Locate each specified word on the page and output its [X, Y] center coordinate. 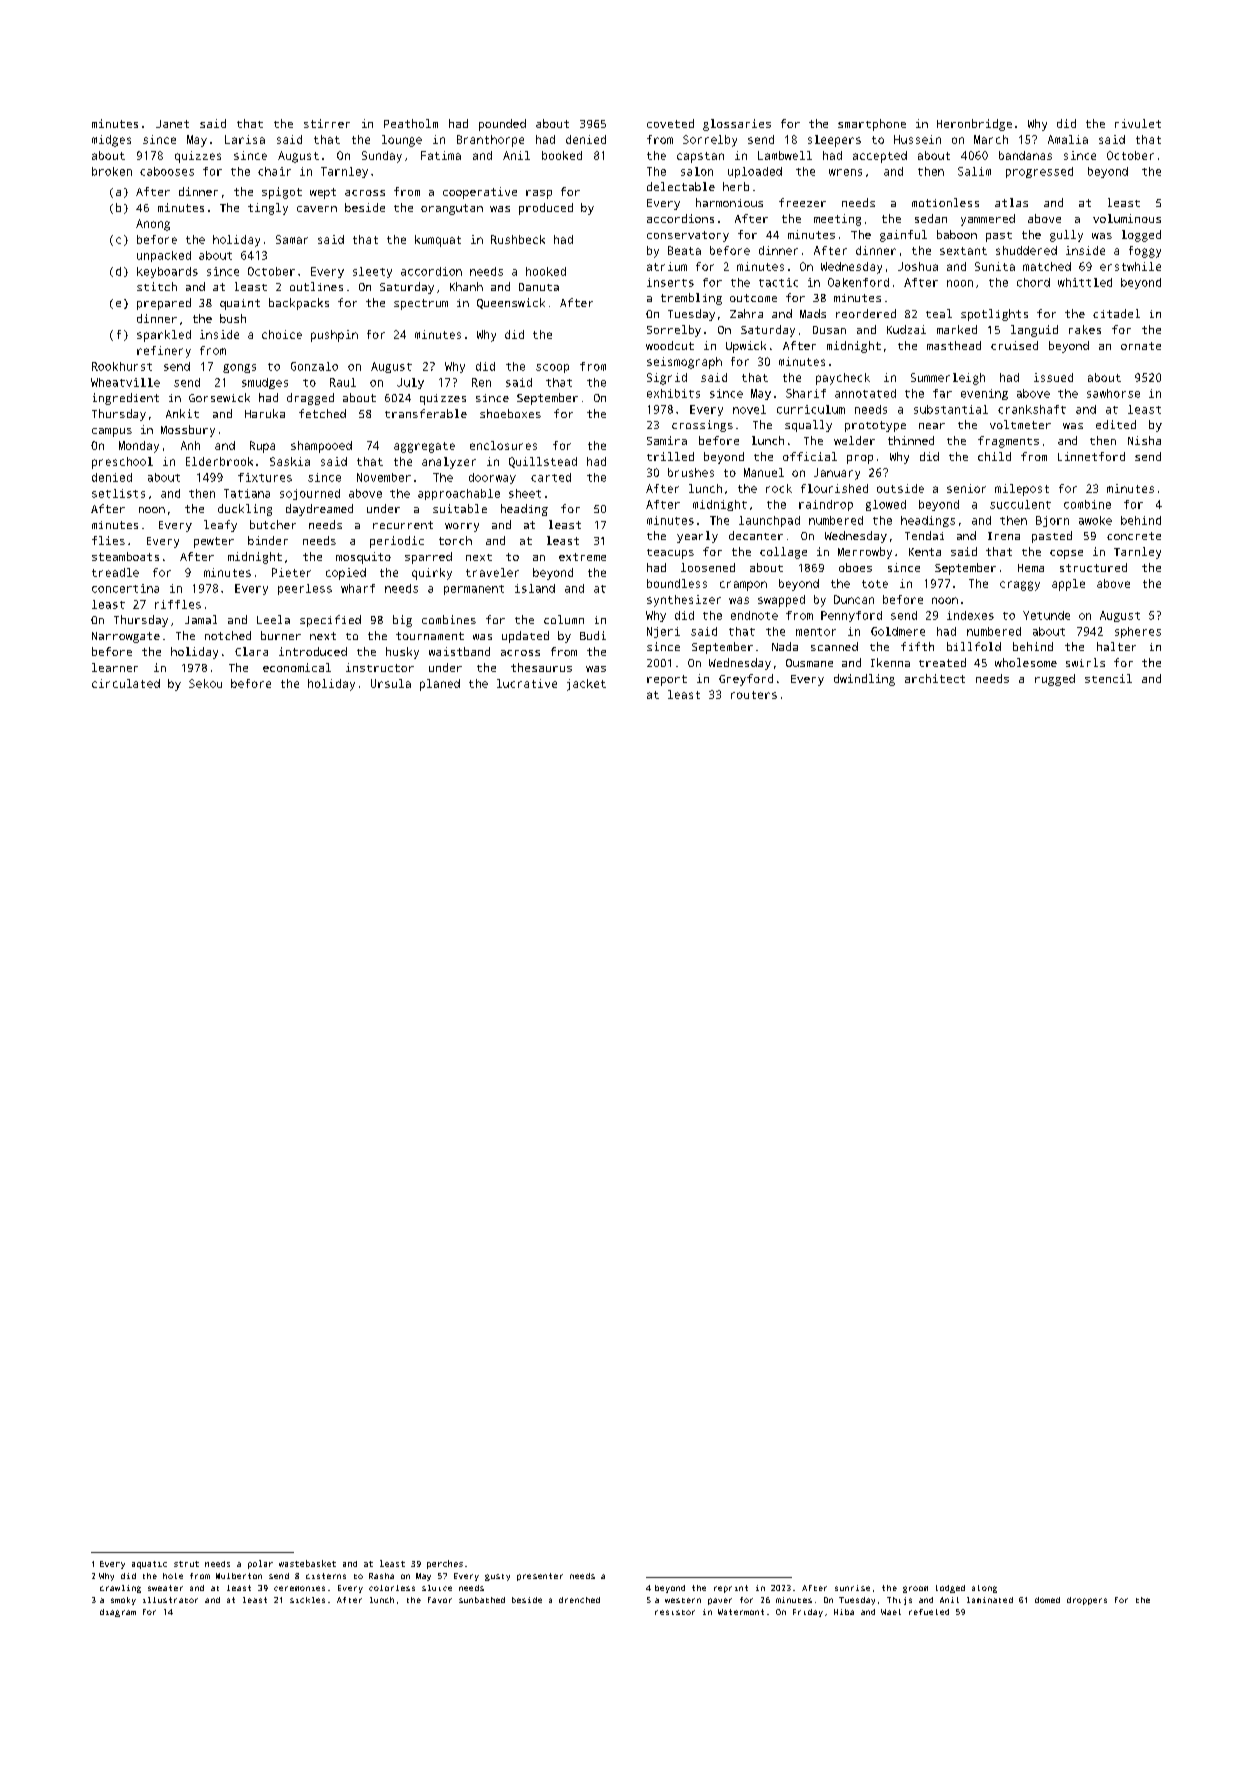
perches [445, 1564]
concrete [1134, 536]
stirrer [327, 123]
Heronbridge [974, 125]
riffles [178, 604]
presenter [540, 1577]
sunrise [852, 1588]
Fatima [441, 155]
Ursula [391, 683]
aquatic [149, 1565]
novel [749, 409]
